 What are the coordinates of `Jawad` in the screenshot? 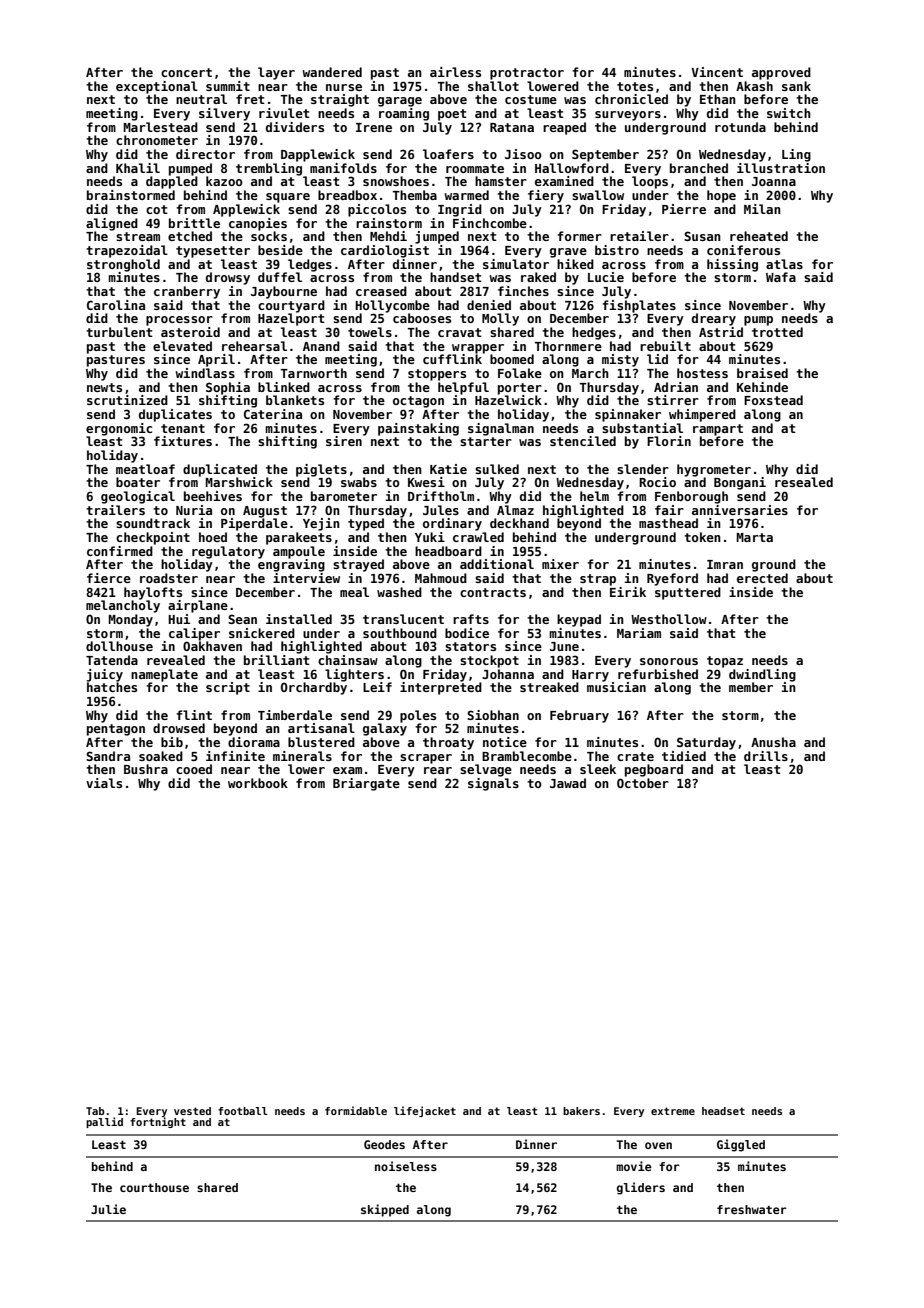 It's located at (568, 783).
